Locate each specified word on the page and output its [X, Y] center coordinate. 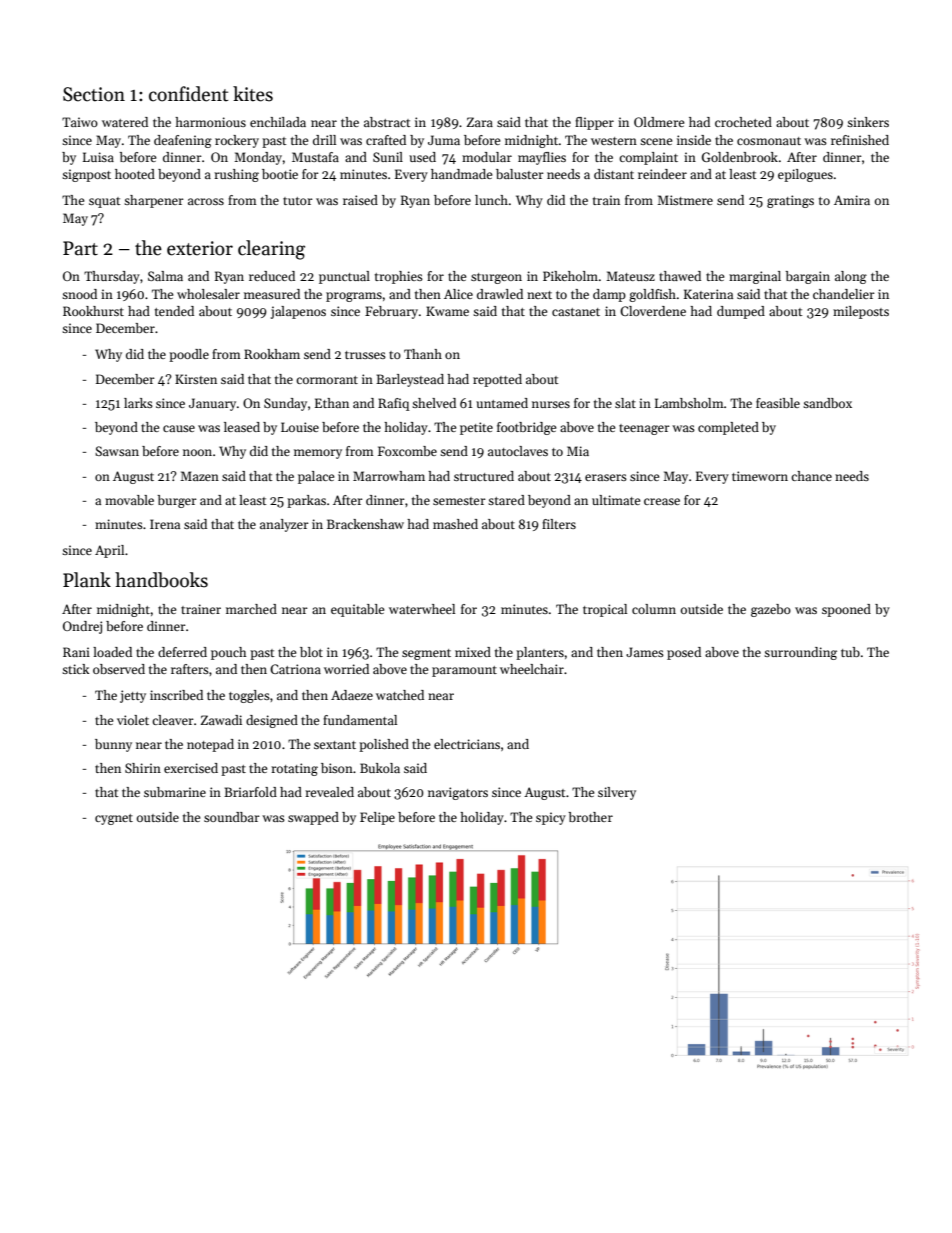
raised [360, 200]
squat [105, 202]
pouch [229, 653]
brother [590, 817]
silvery [617, 793]
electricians [467, 744]
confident [188, 94]
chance [811, 476]
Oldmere [659, 122]
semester [459, 501]
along [851, 277]
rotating [294, 769]
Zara [480, 122]
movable [129, 500]
